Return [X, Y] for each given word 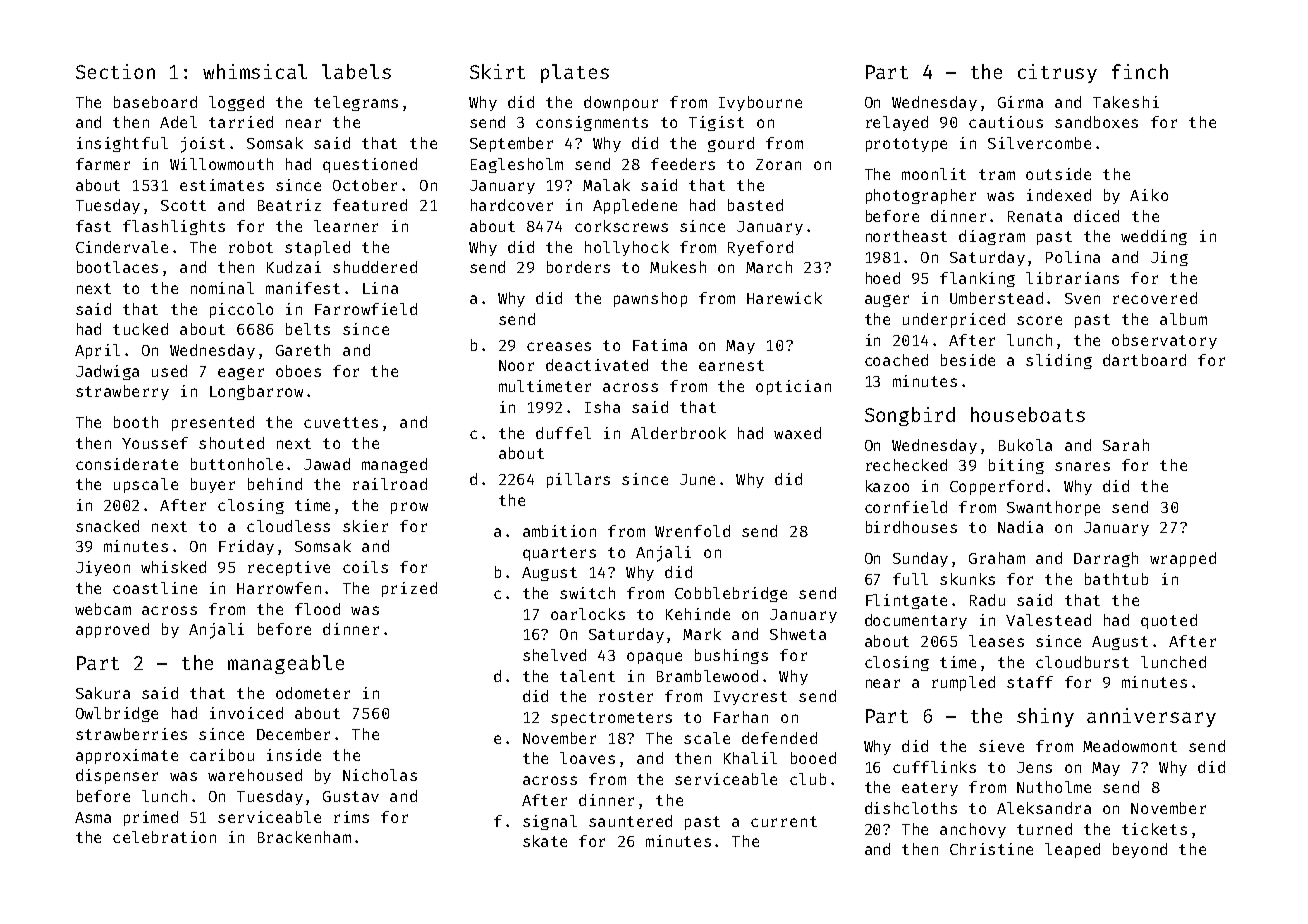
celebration [164, 837]
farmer [103, 164]
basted [755, 205]
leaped [1072, 850]
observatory [1164, 341]
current [784, 821]
